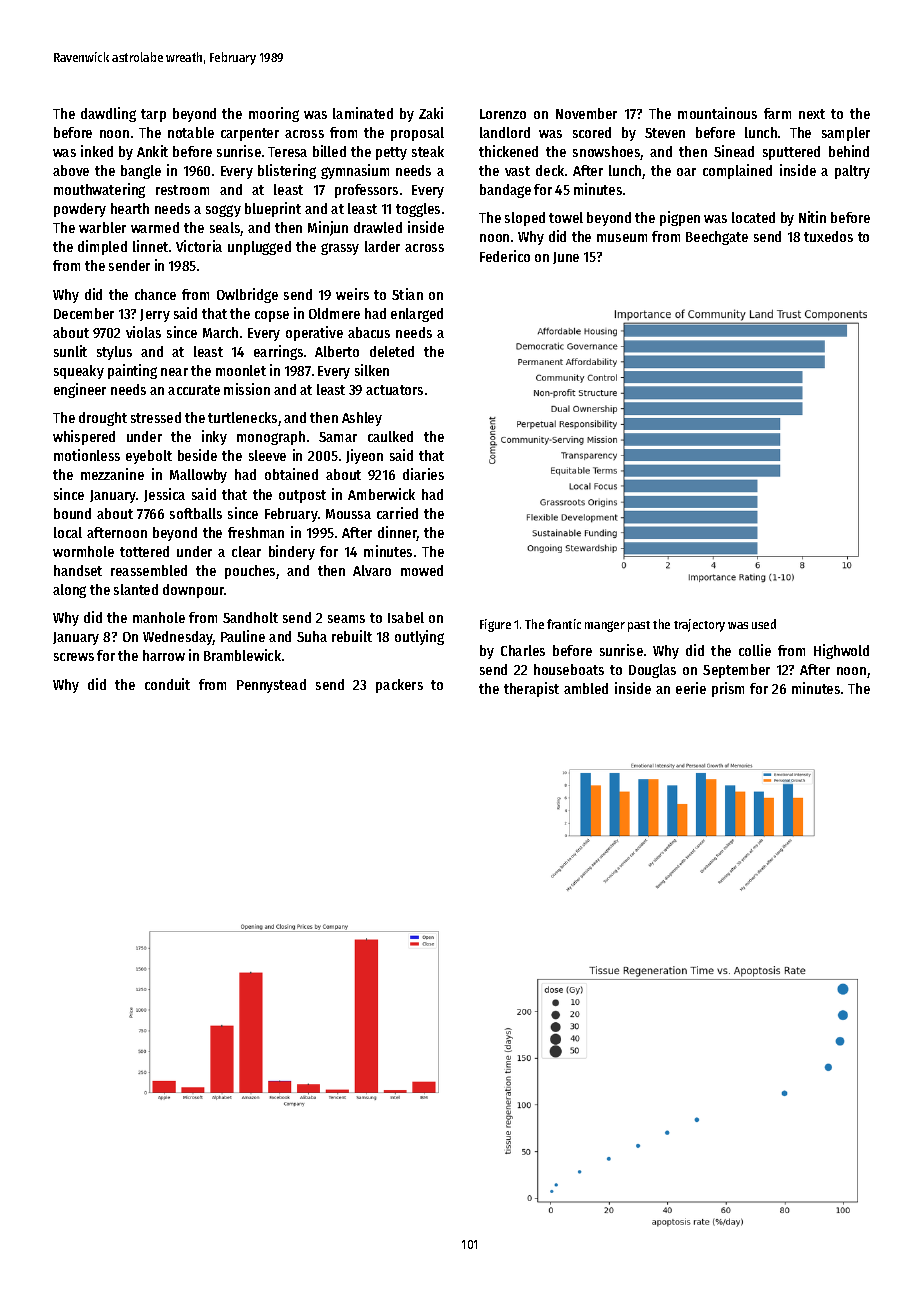 This page has width=924, height=1308. I want to click on Pennystead, so click(271, 686).
